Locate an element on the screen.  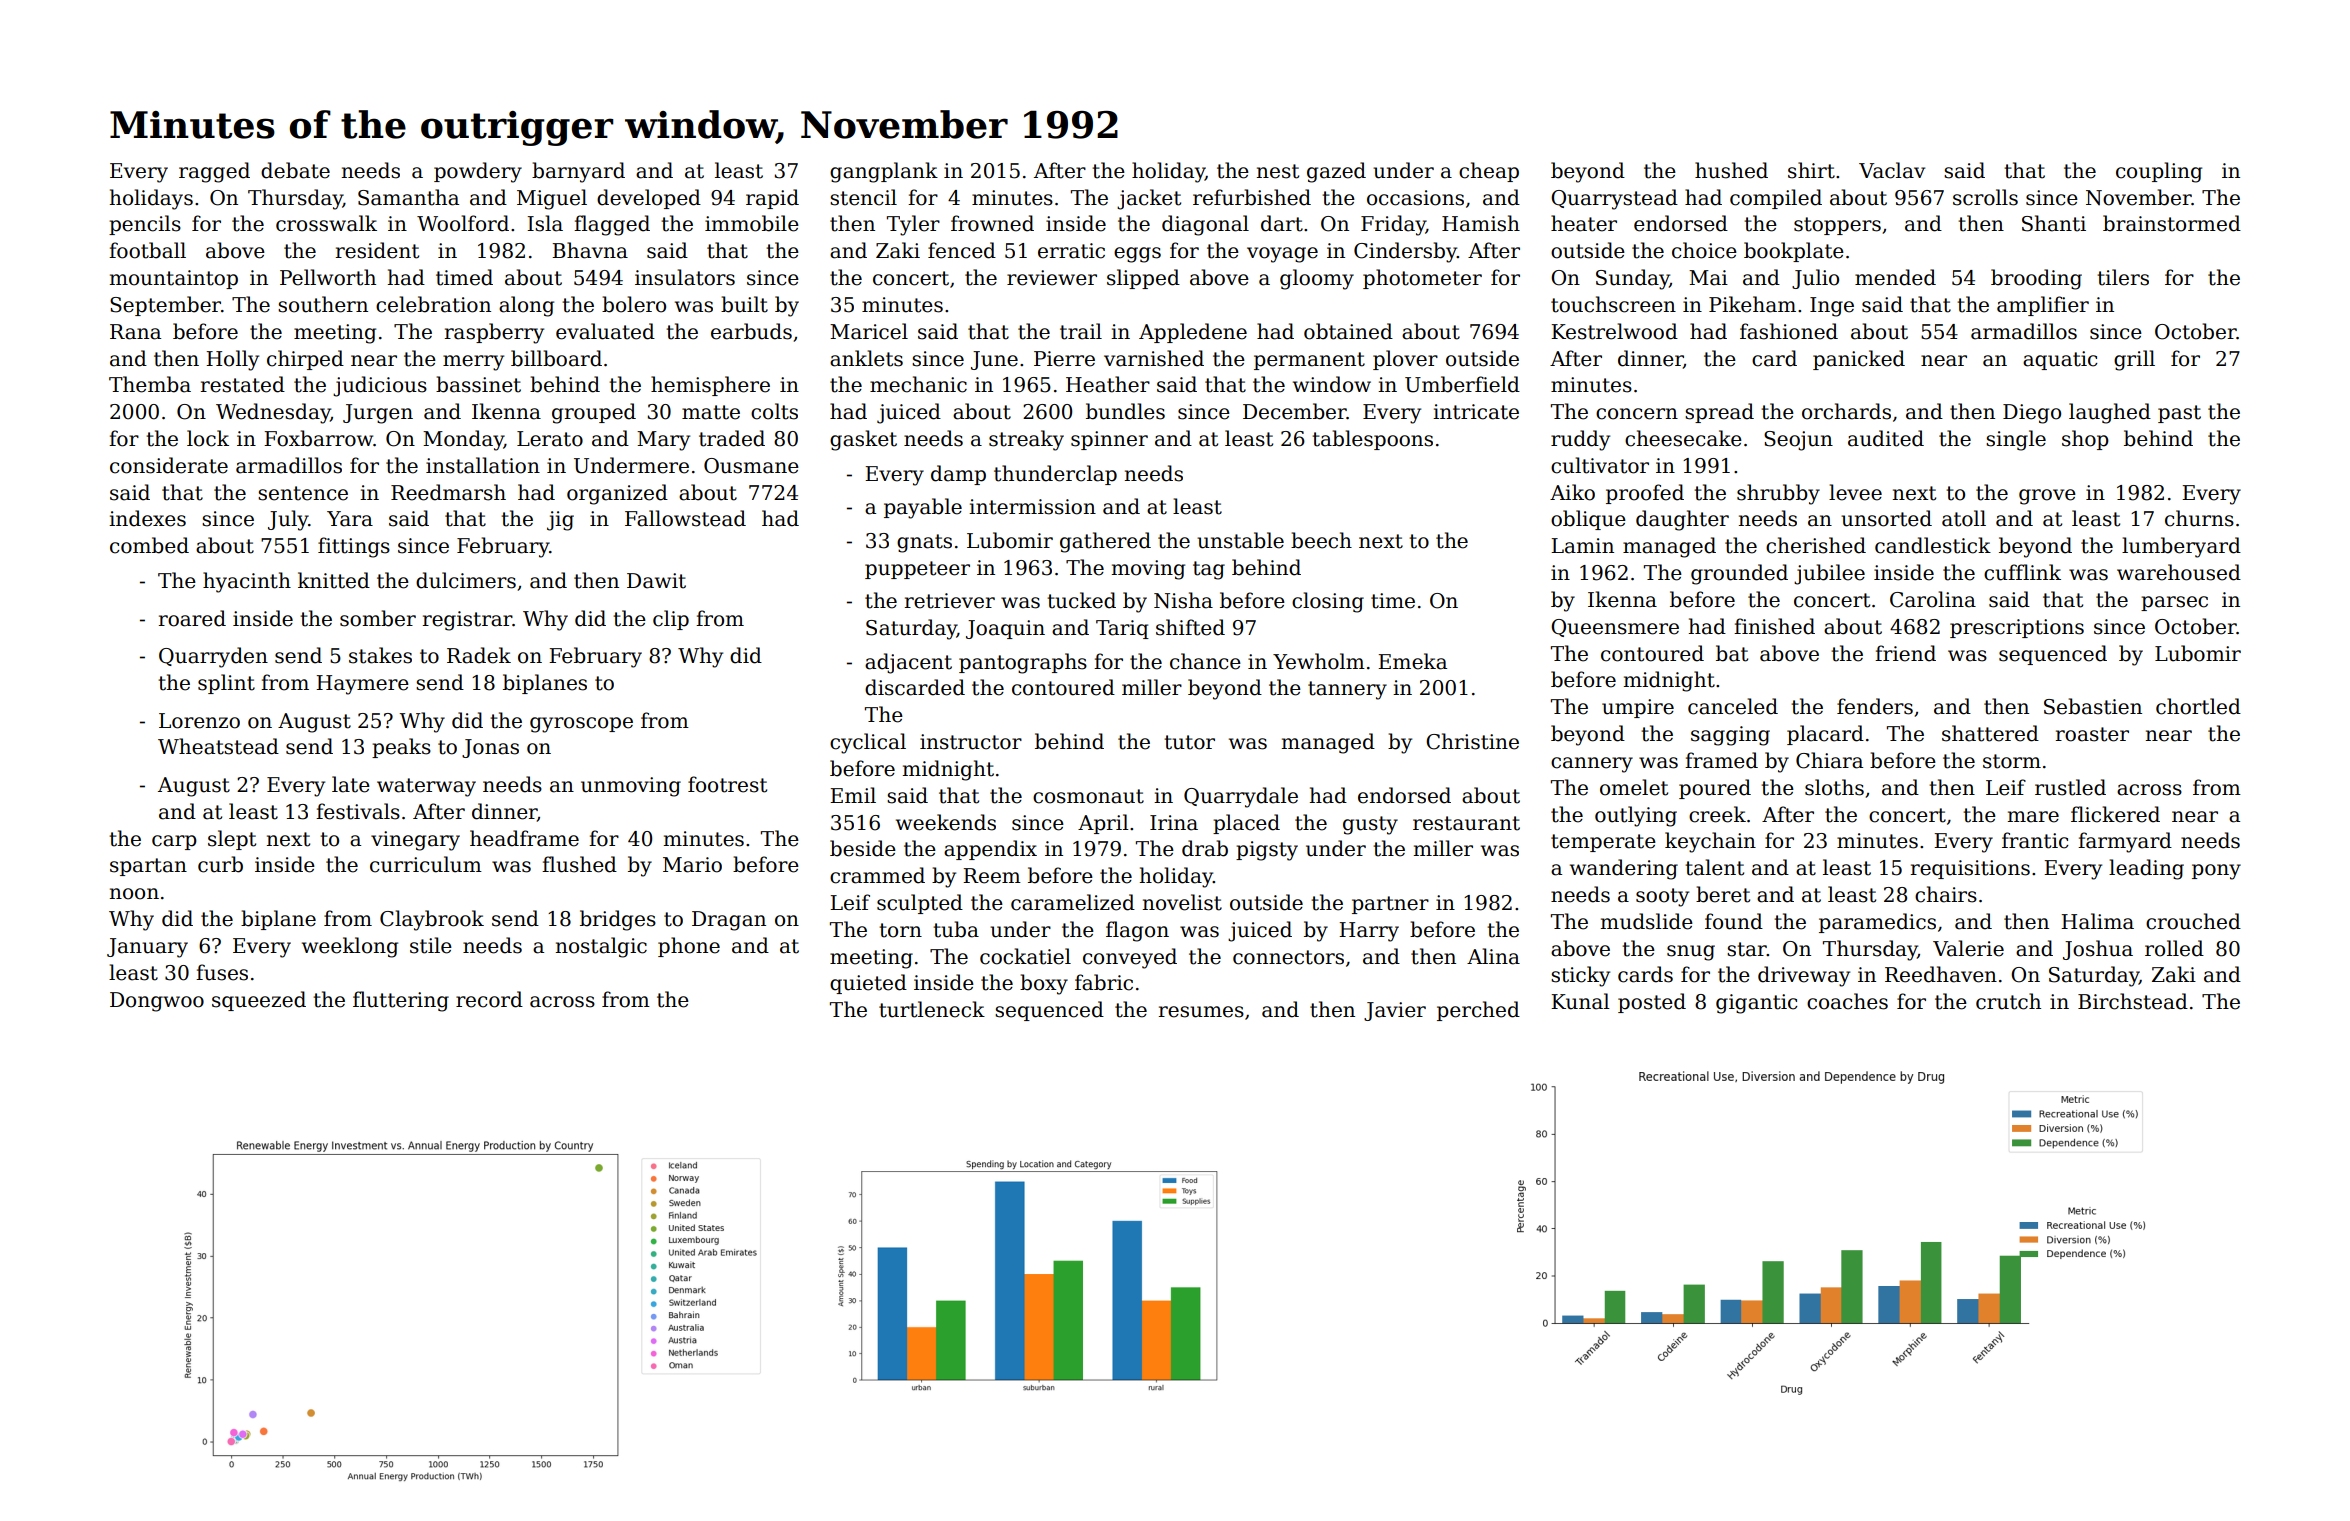
gazed is located at coordinates (1336, 172).
